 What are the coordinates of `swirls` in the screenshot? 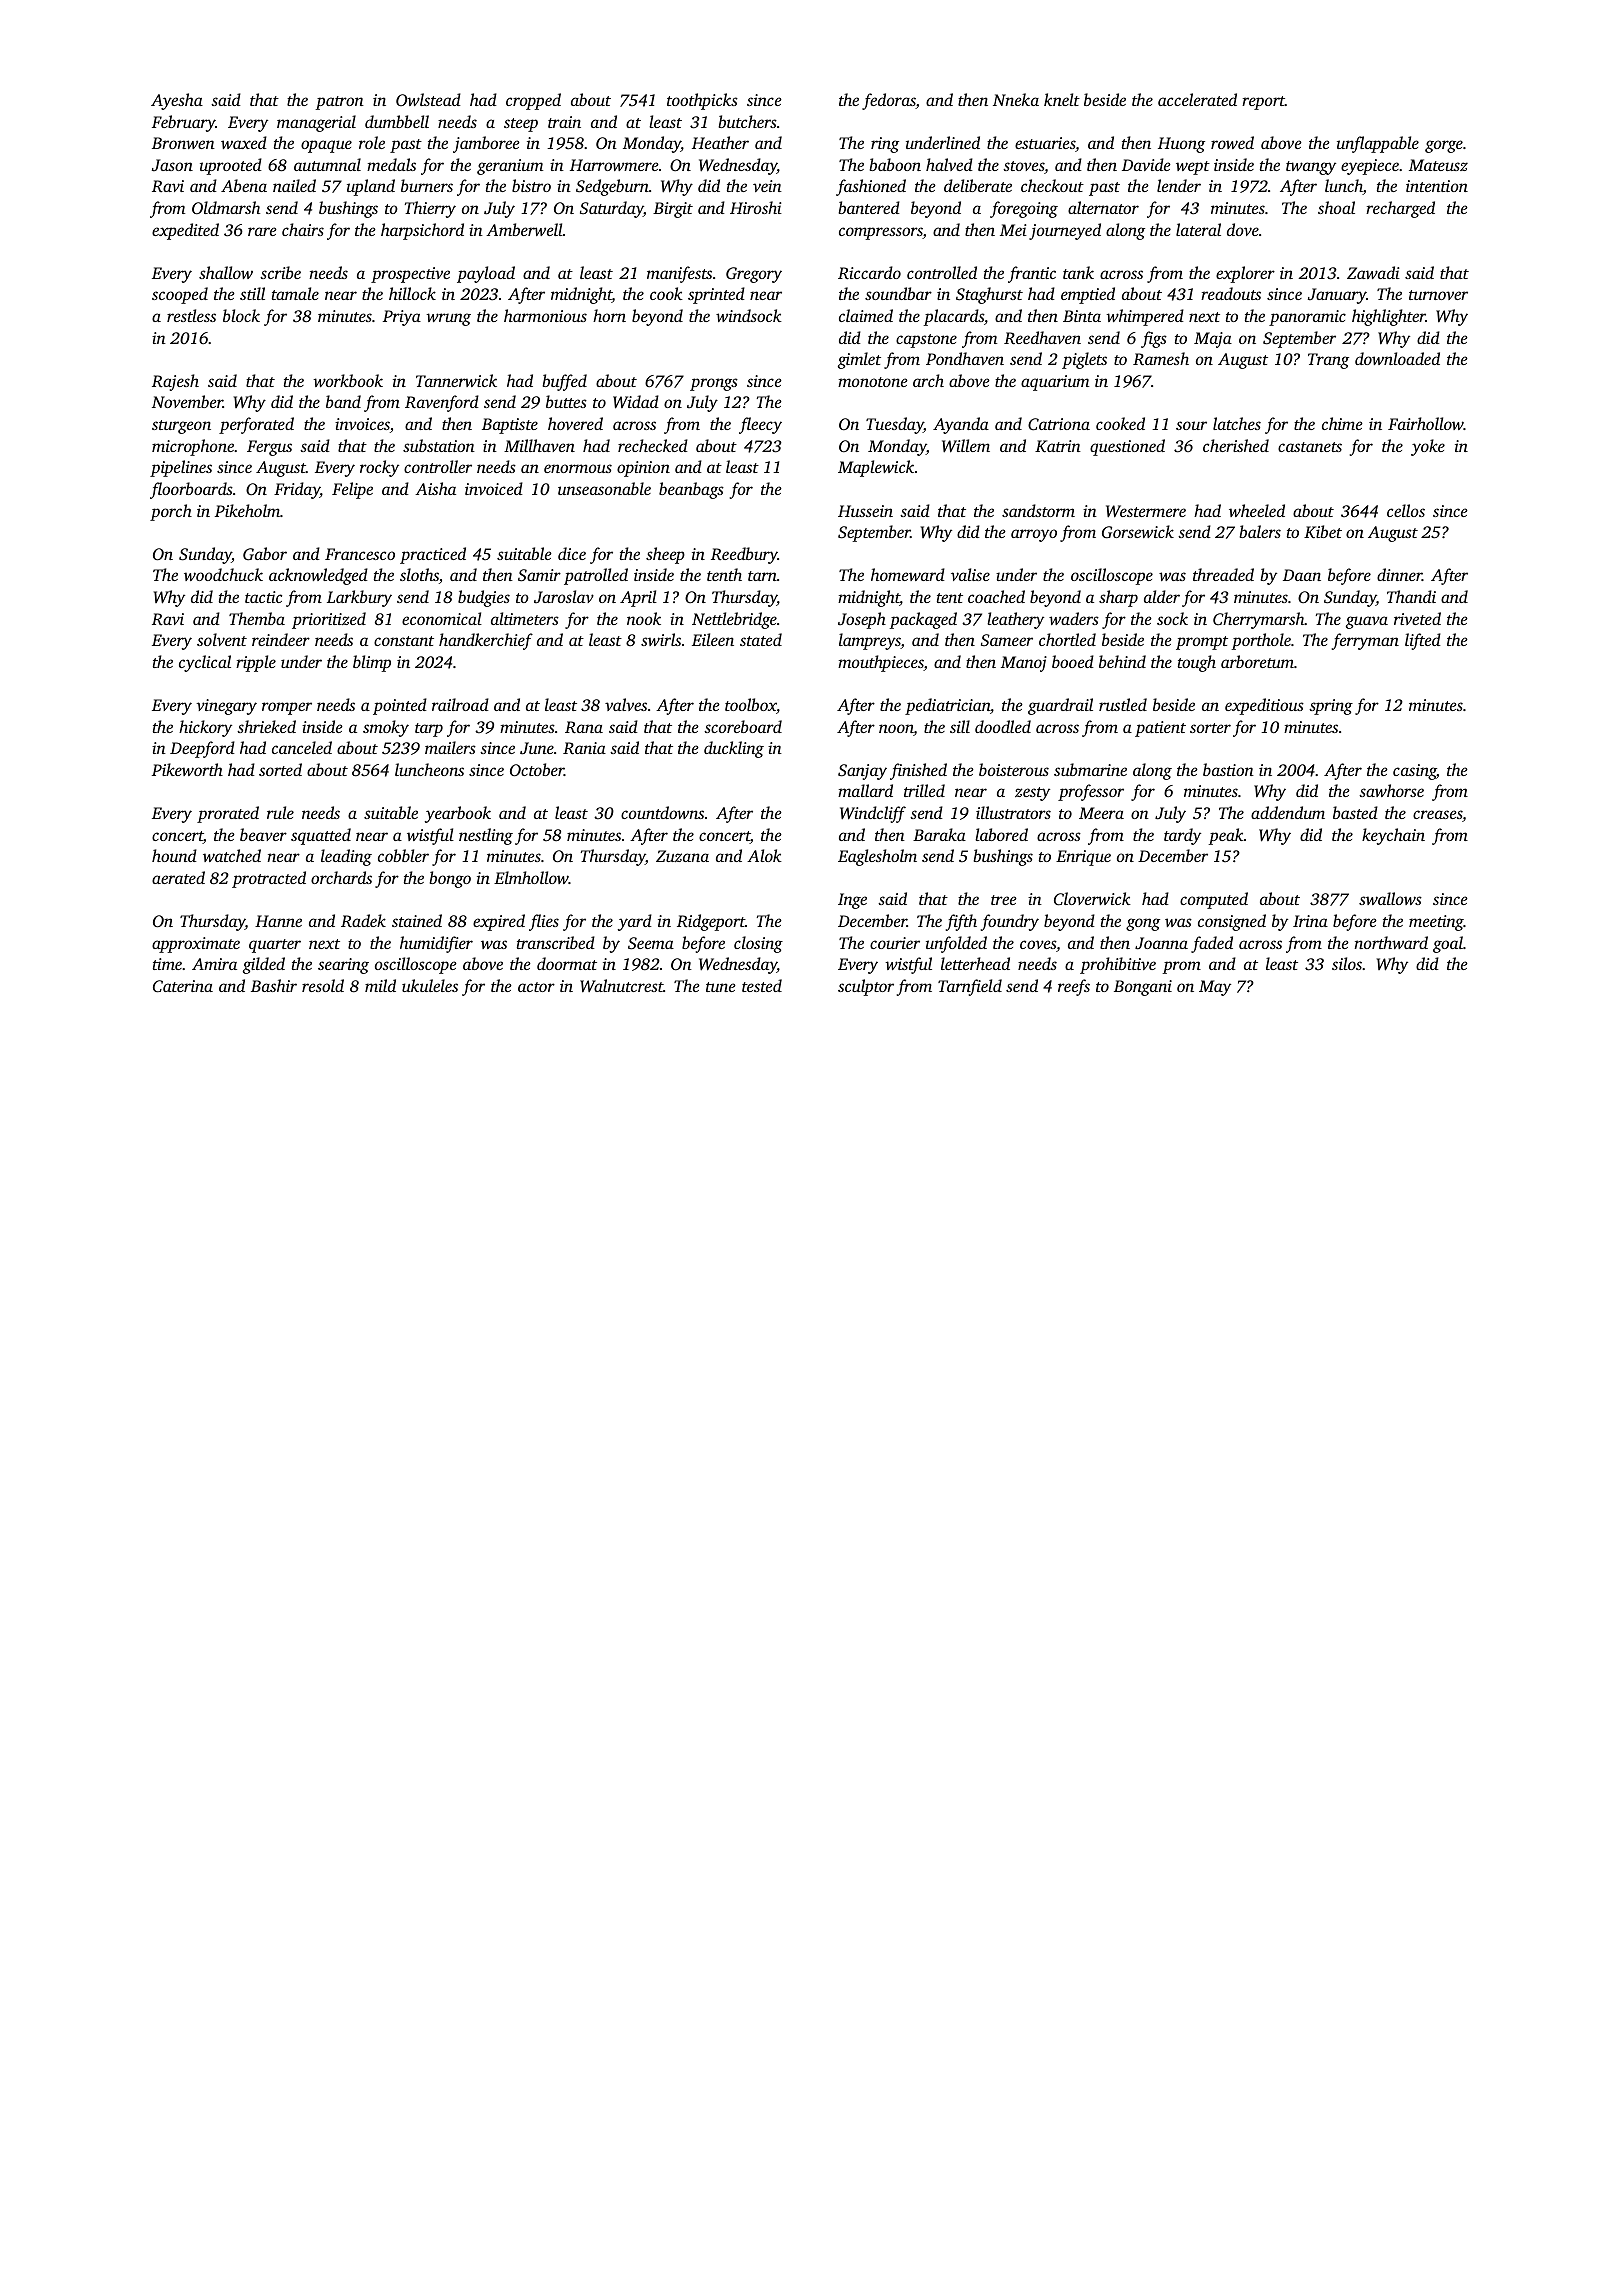 It's located at (661, 639).
